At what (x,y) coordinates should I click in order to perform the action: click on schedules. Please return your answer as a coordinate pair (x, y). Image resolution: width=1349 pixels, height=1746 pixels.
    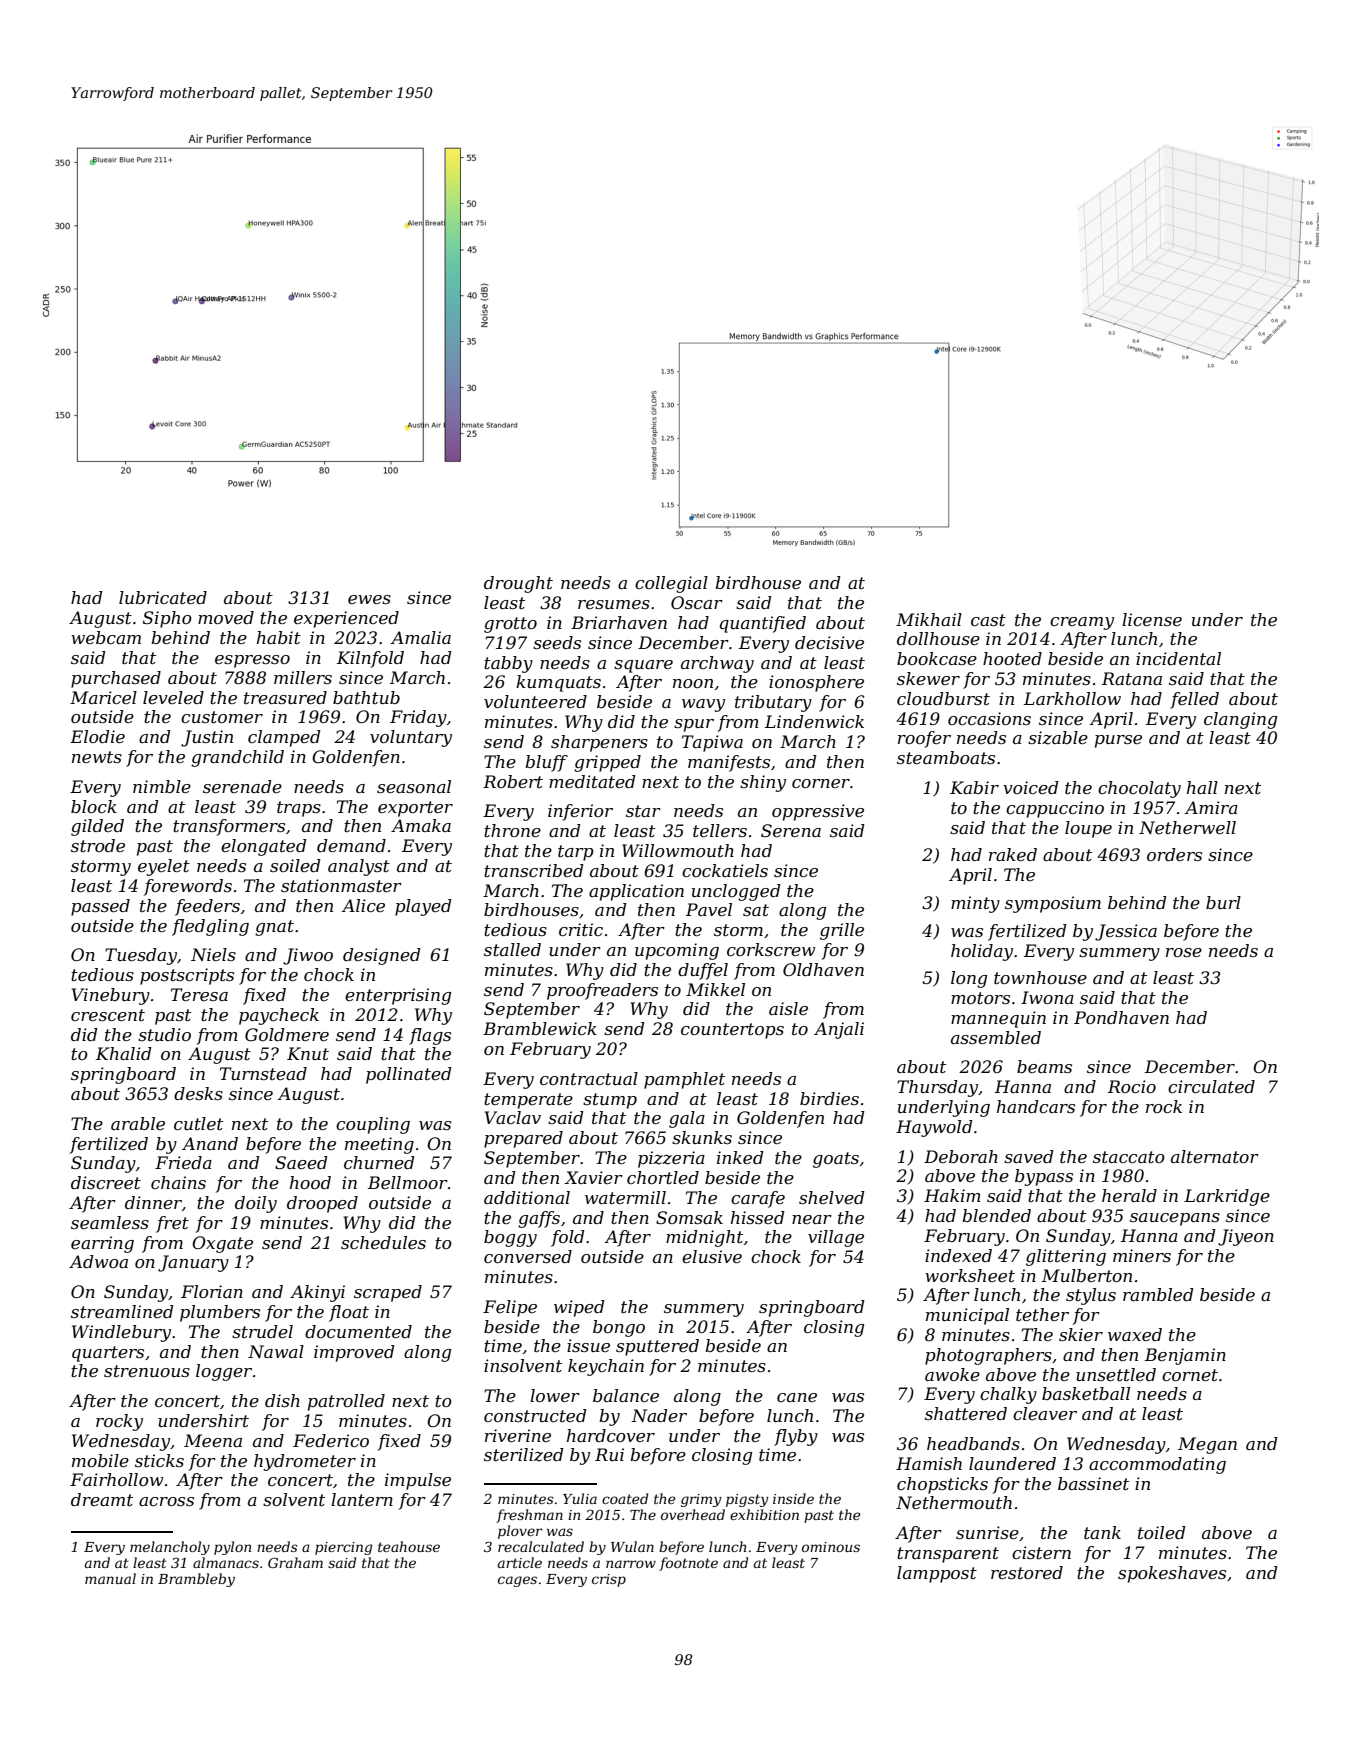
    Looking at the image, I should click on (383, 1242).
